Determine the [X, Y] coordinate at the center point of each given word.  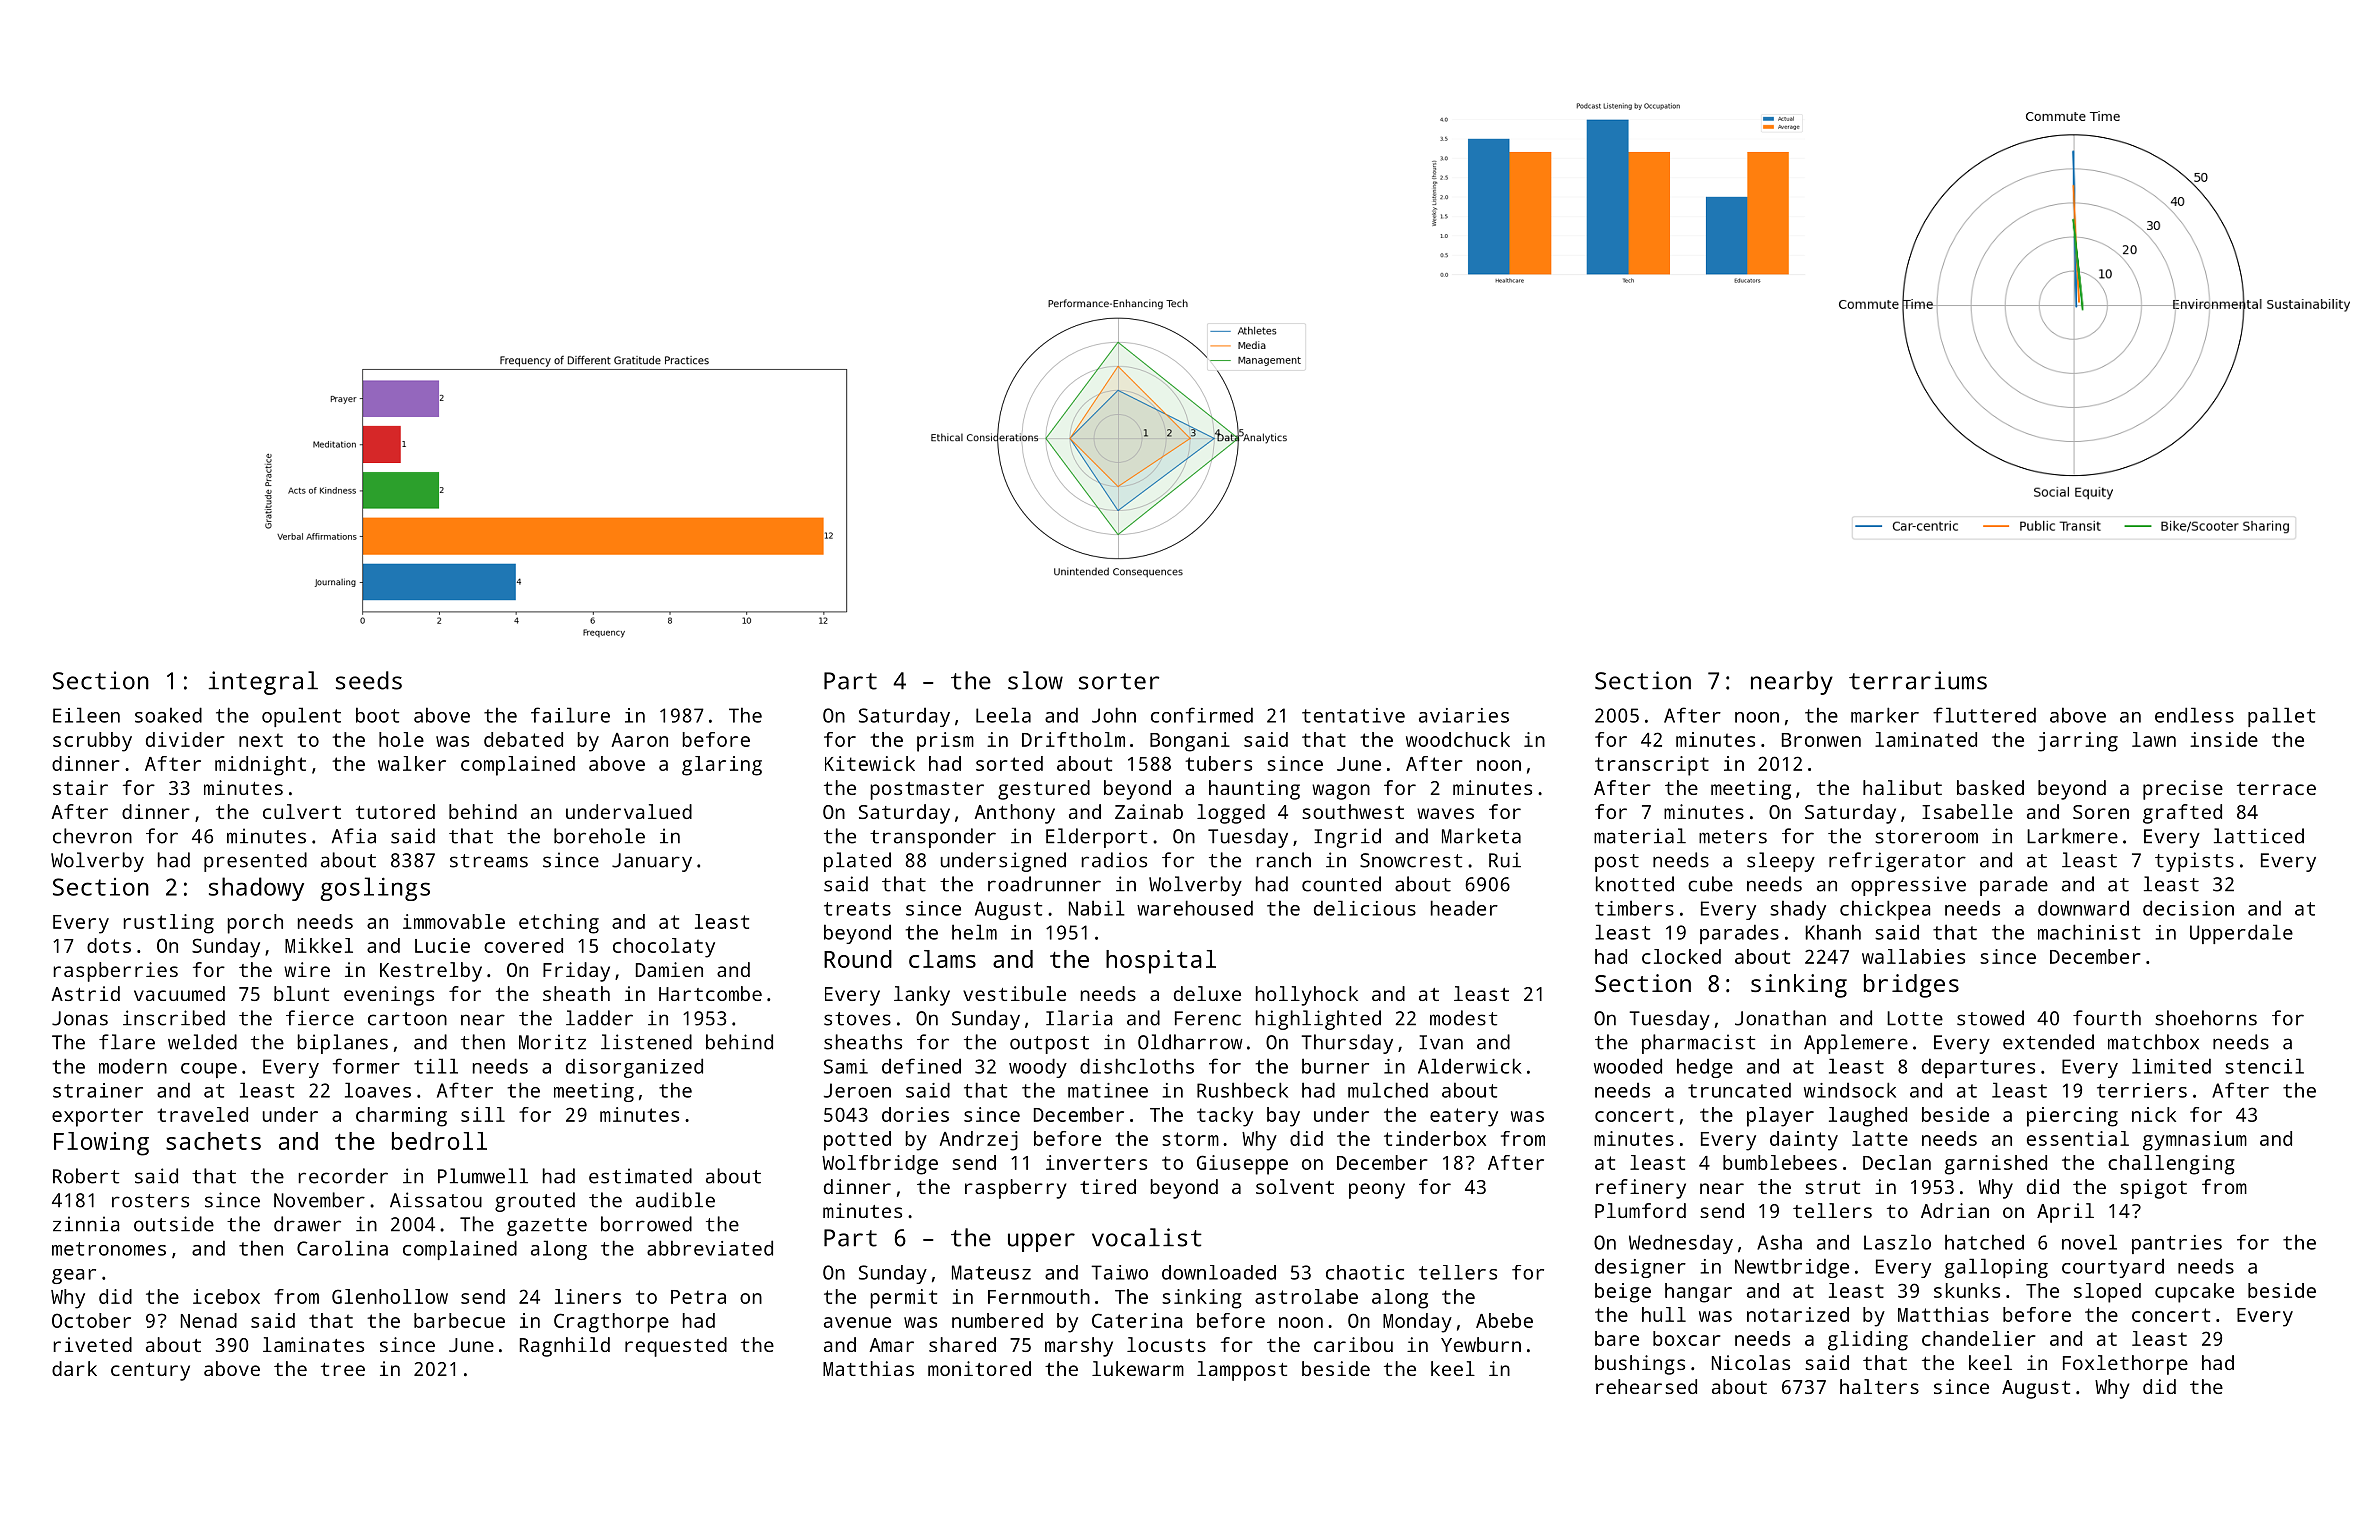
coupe [209, 1070]
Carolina [342, 1248]
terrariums [1918, 680]
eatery [1464, 1117]
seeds [369, 680]
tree [343, 1369]
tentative [1353, 715]
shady [1798, 910]
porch [255, 924]
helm [974, 932]
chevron [92, 836]
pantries [2177, 1244]
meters [1733, 837]
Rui [1505, 860]
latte [1880, 1138]
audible [675, 1200]
